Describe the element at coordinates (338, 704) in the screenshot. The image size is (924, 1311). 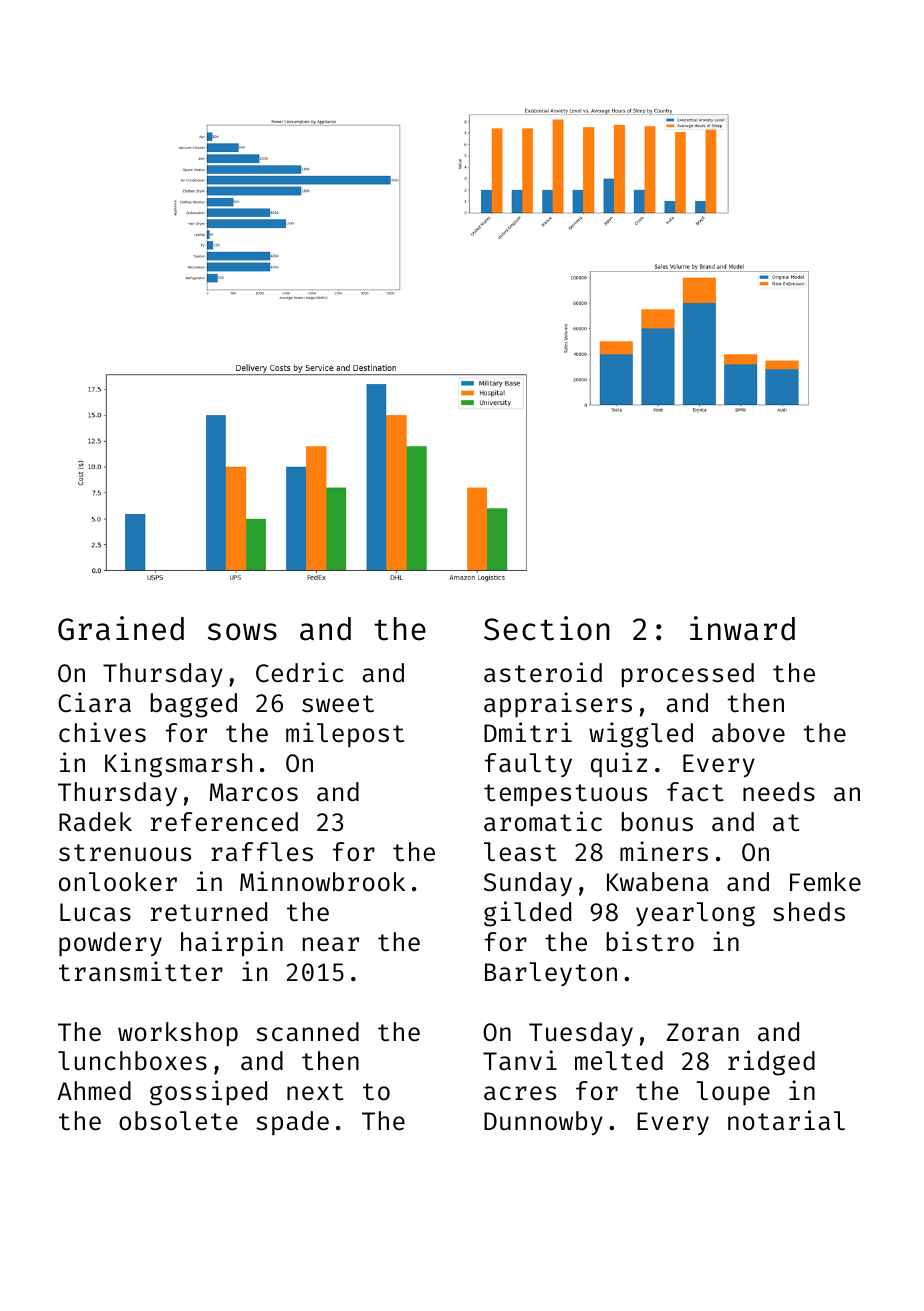
I see `sweet` at that location.
